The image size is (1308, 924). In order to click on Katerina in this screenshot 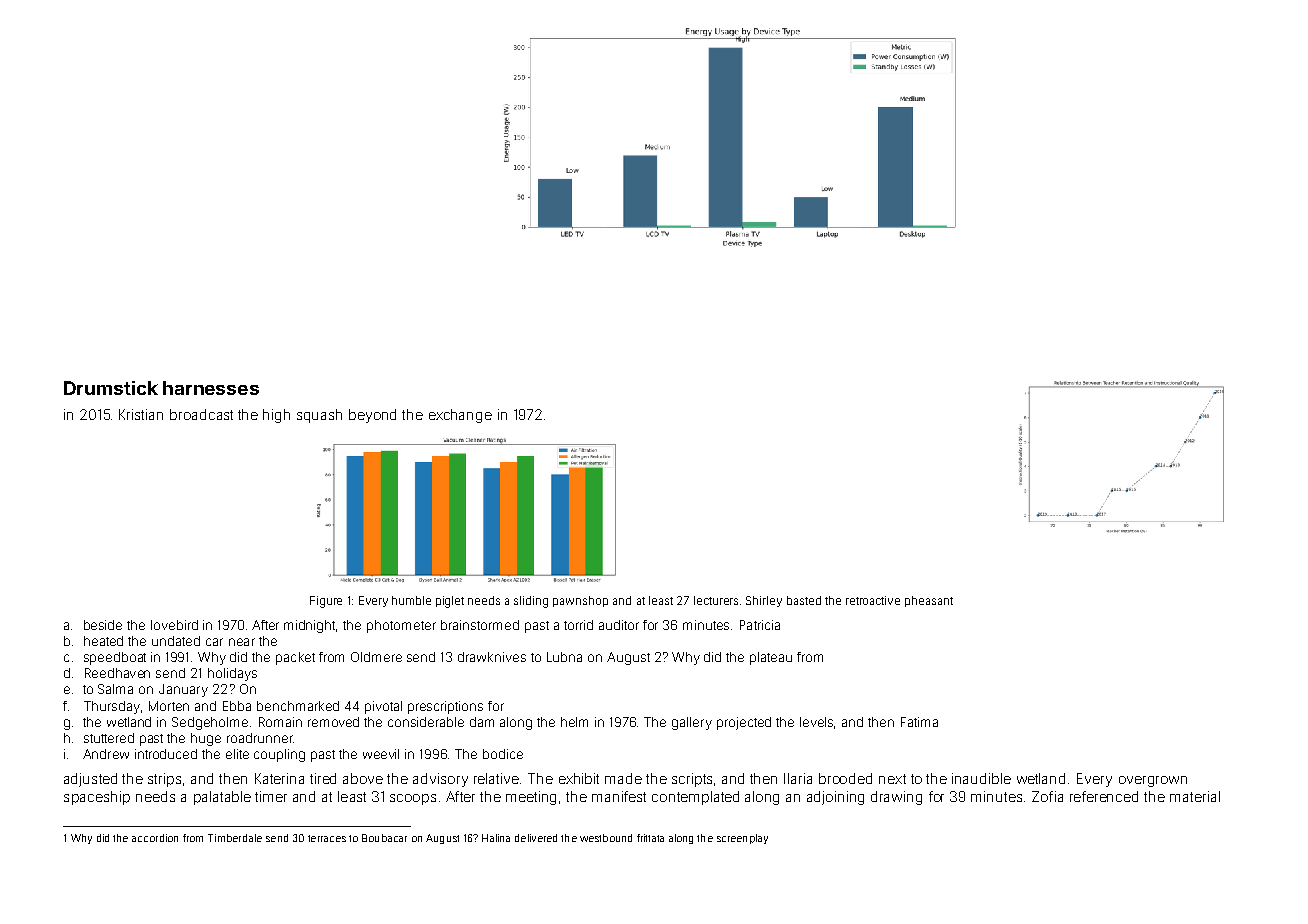, I will do `click(279, 778)`.
